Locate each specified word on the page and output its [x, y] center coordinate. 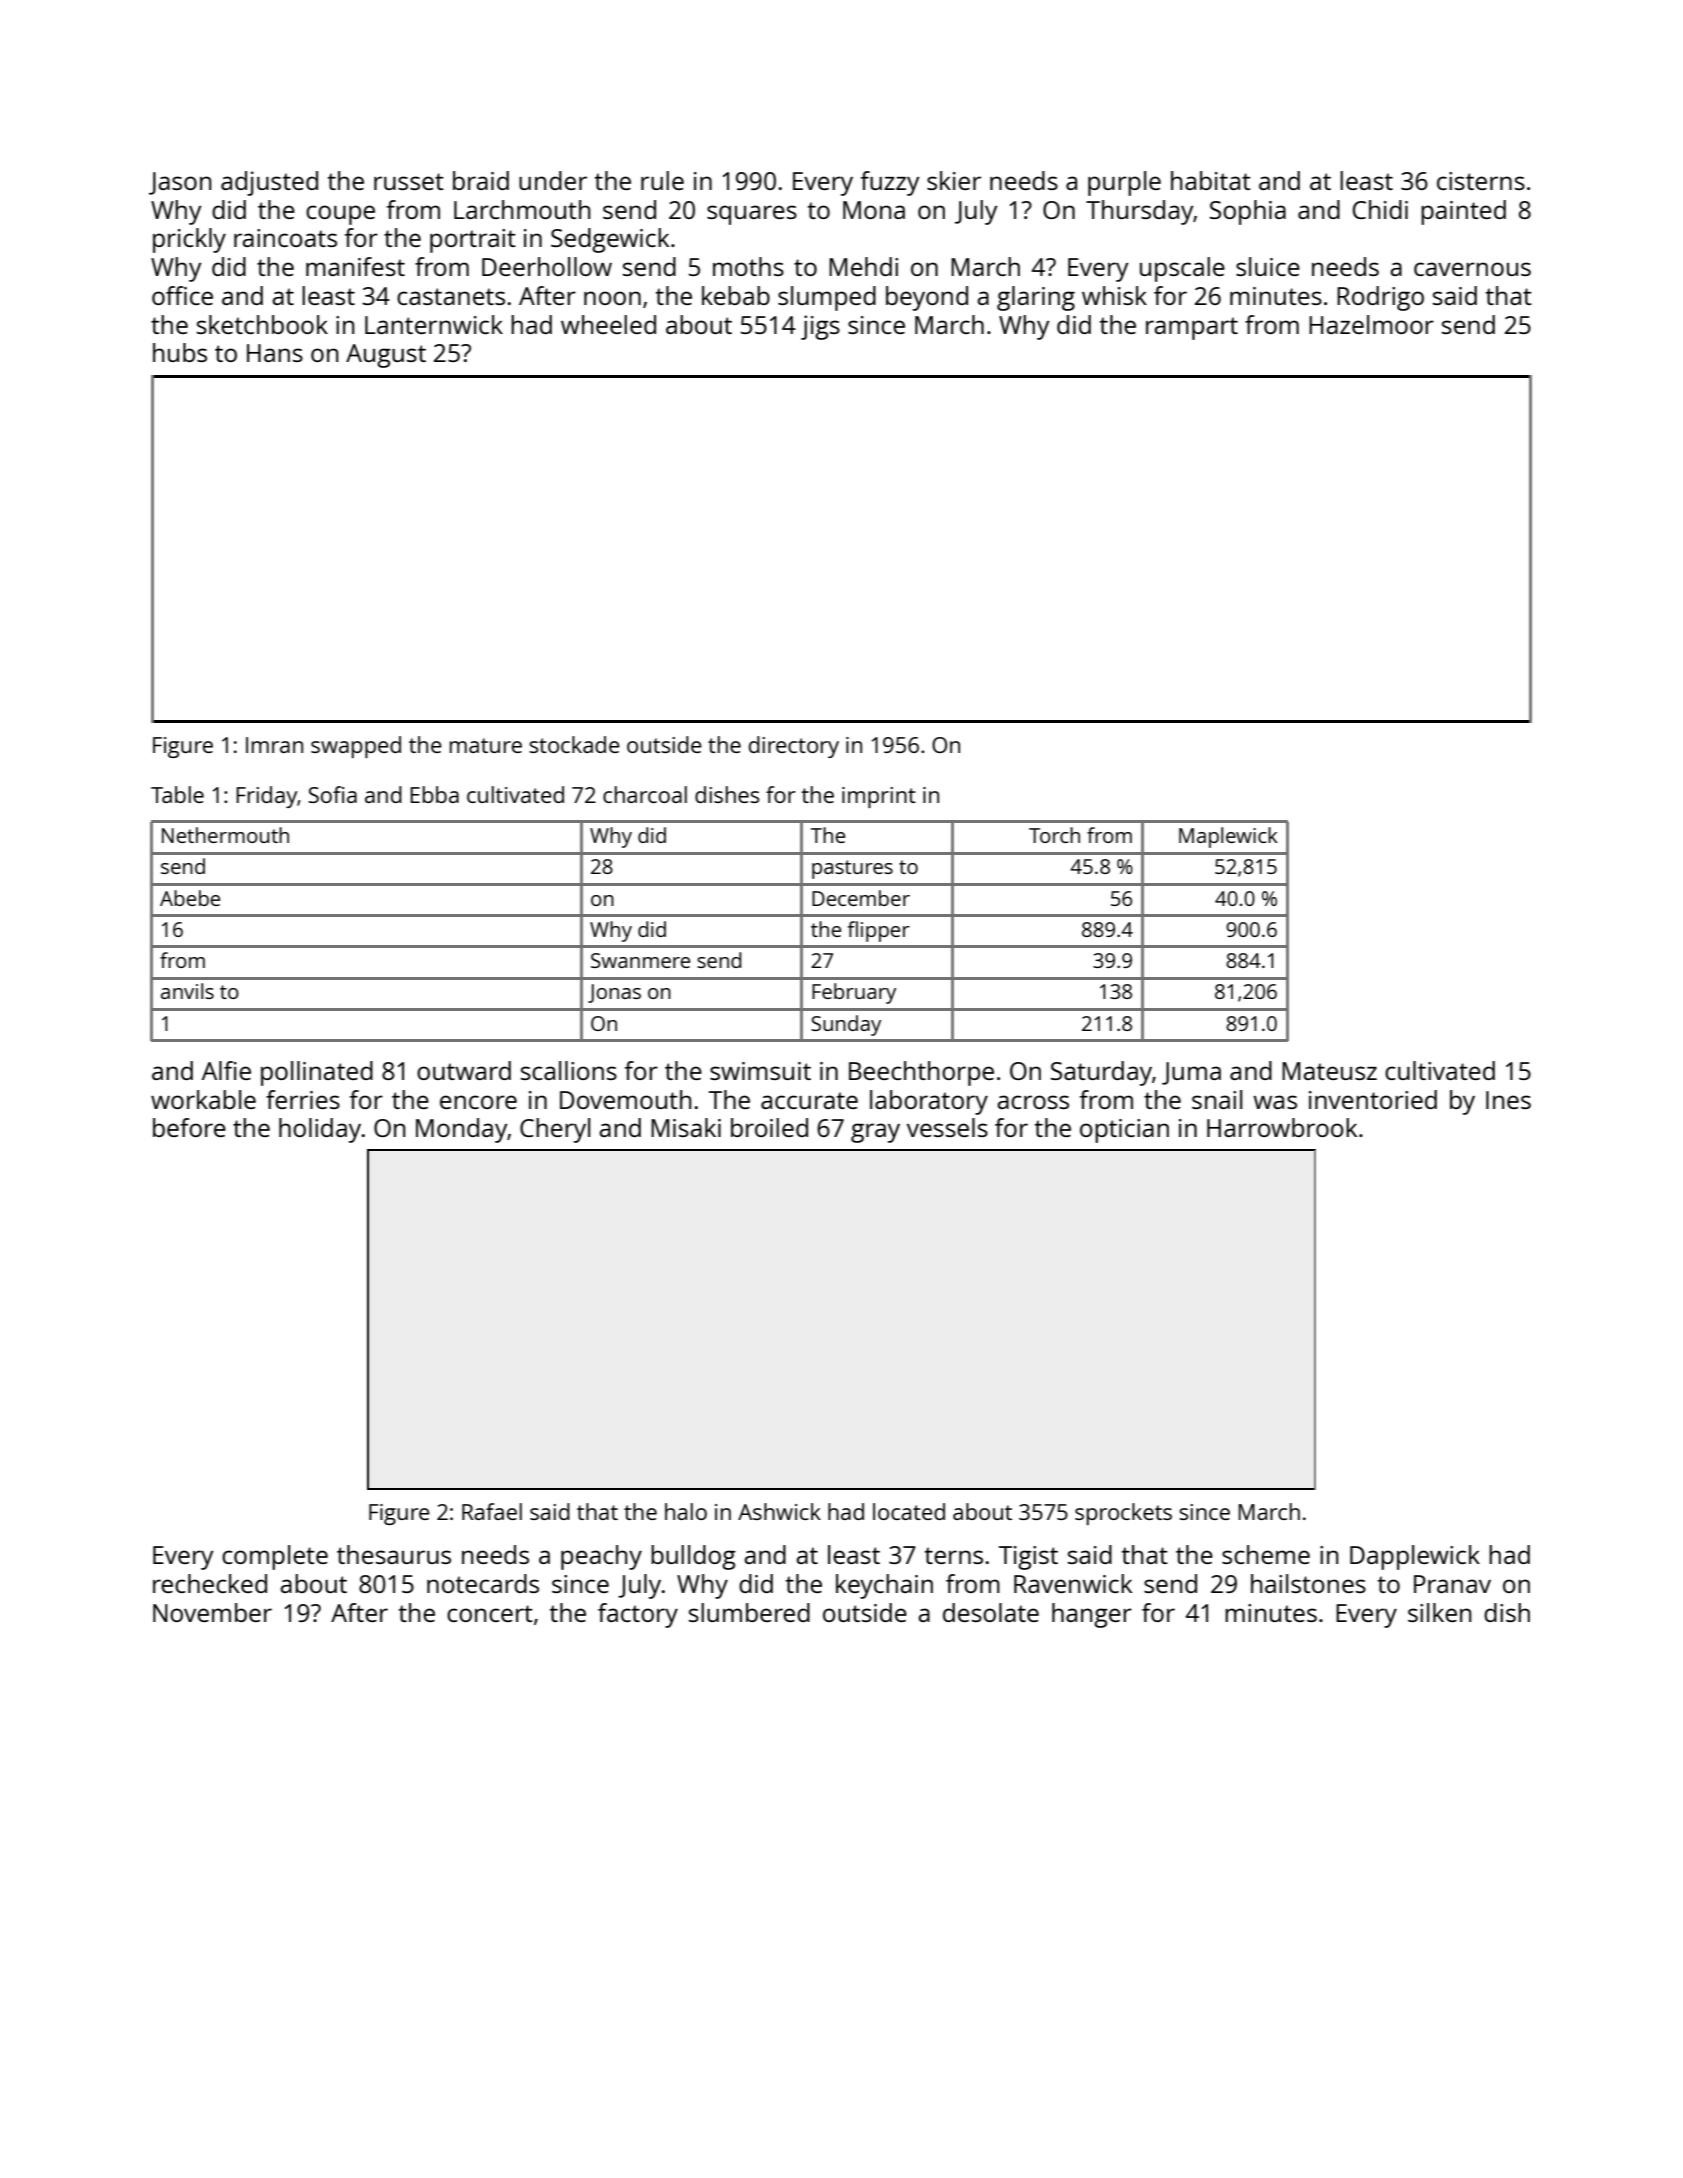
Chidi [1380, 209]
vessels [947, 1127]
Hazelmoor [1371, 324]
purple [1124, 183]
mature [486, 745]
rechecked [210, 1583]
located [909, 1511]
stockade [574, 744]
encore [478, 1102]
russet [409, 181]
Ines [1508, 1100]
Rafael [492, 1511]
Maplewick [1228, 837]
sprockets [1123, 1514]
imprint [879, 797]
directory [794, 747]
